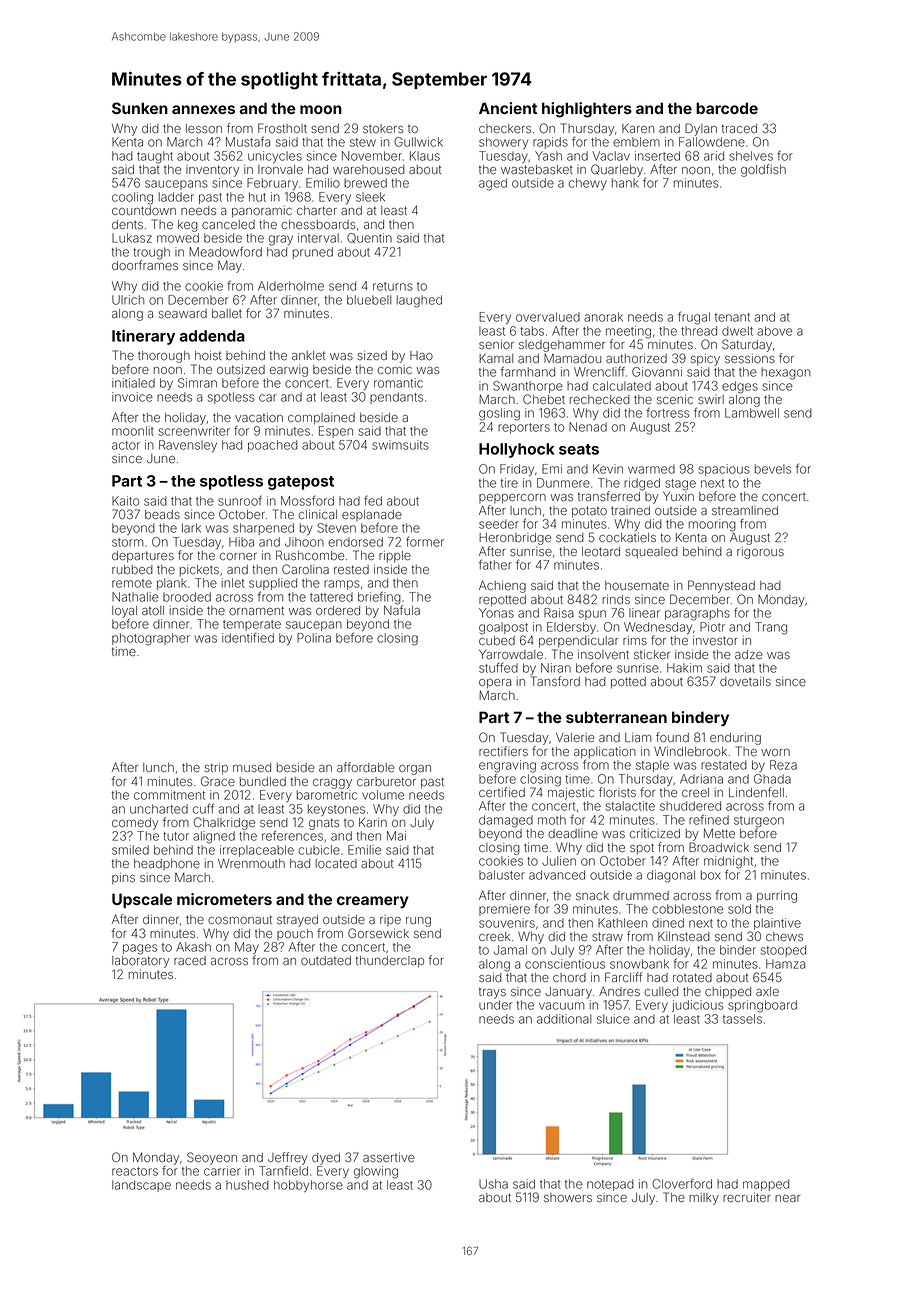 Image resolution: width=924 pixels, height=1308 pixels. What do you see at coordinates (735, 738) in the page?
I see `enduring` at bounding box center [735, 738].
